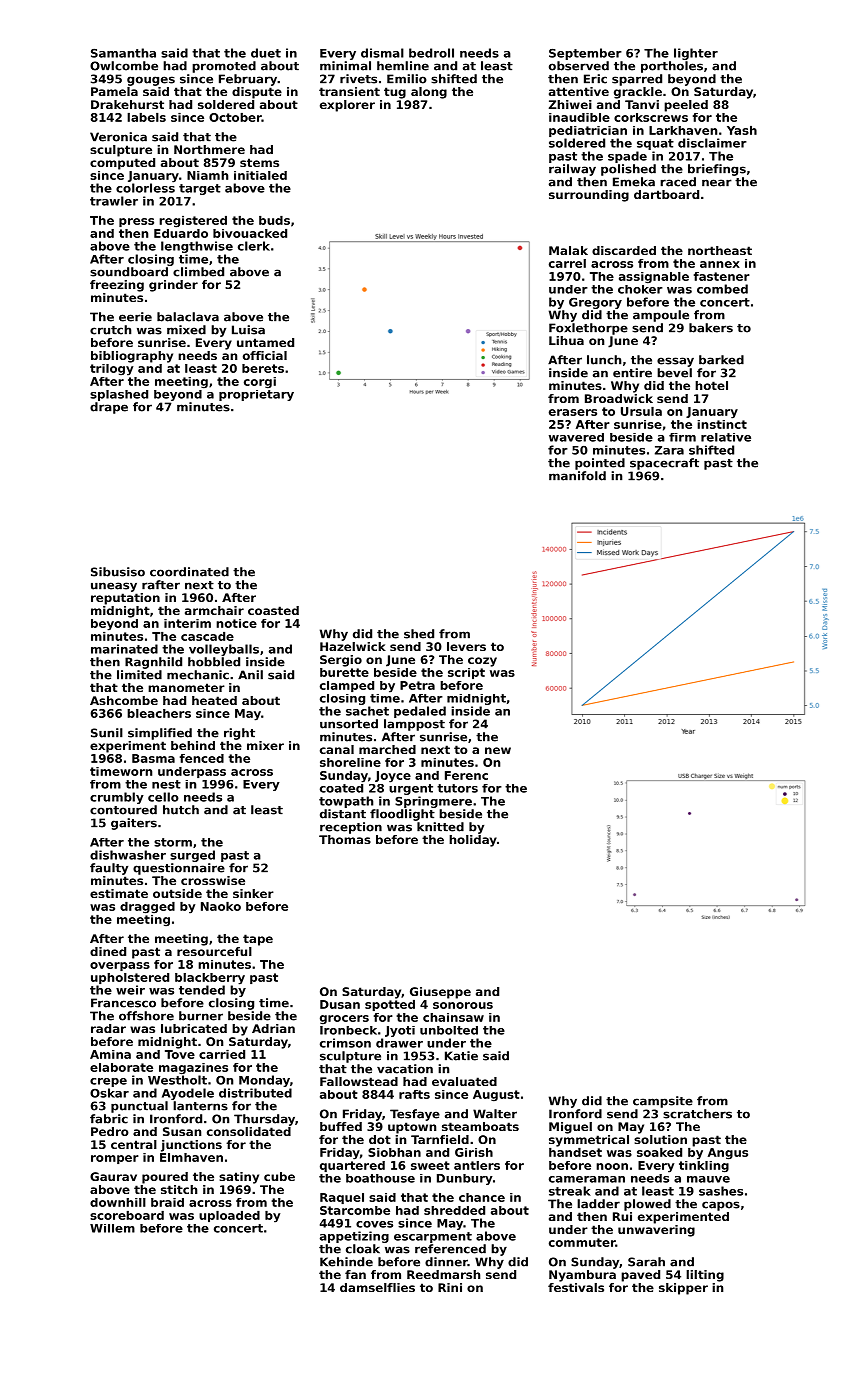  I want to click on crimson, so click(345, 1043).
